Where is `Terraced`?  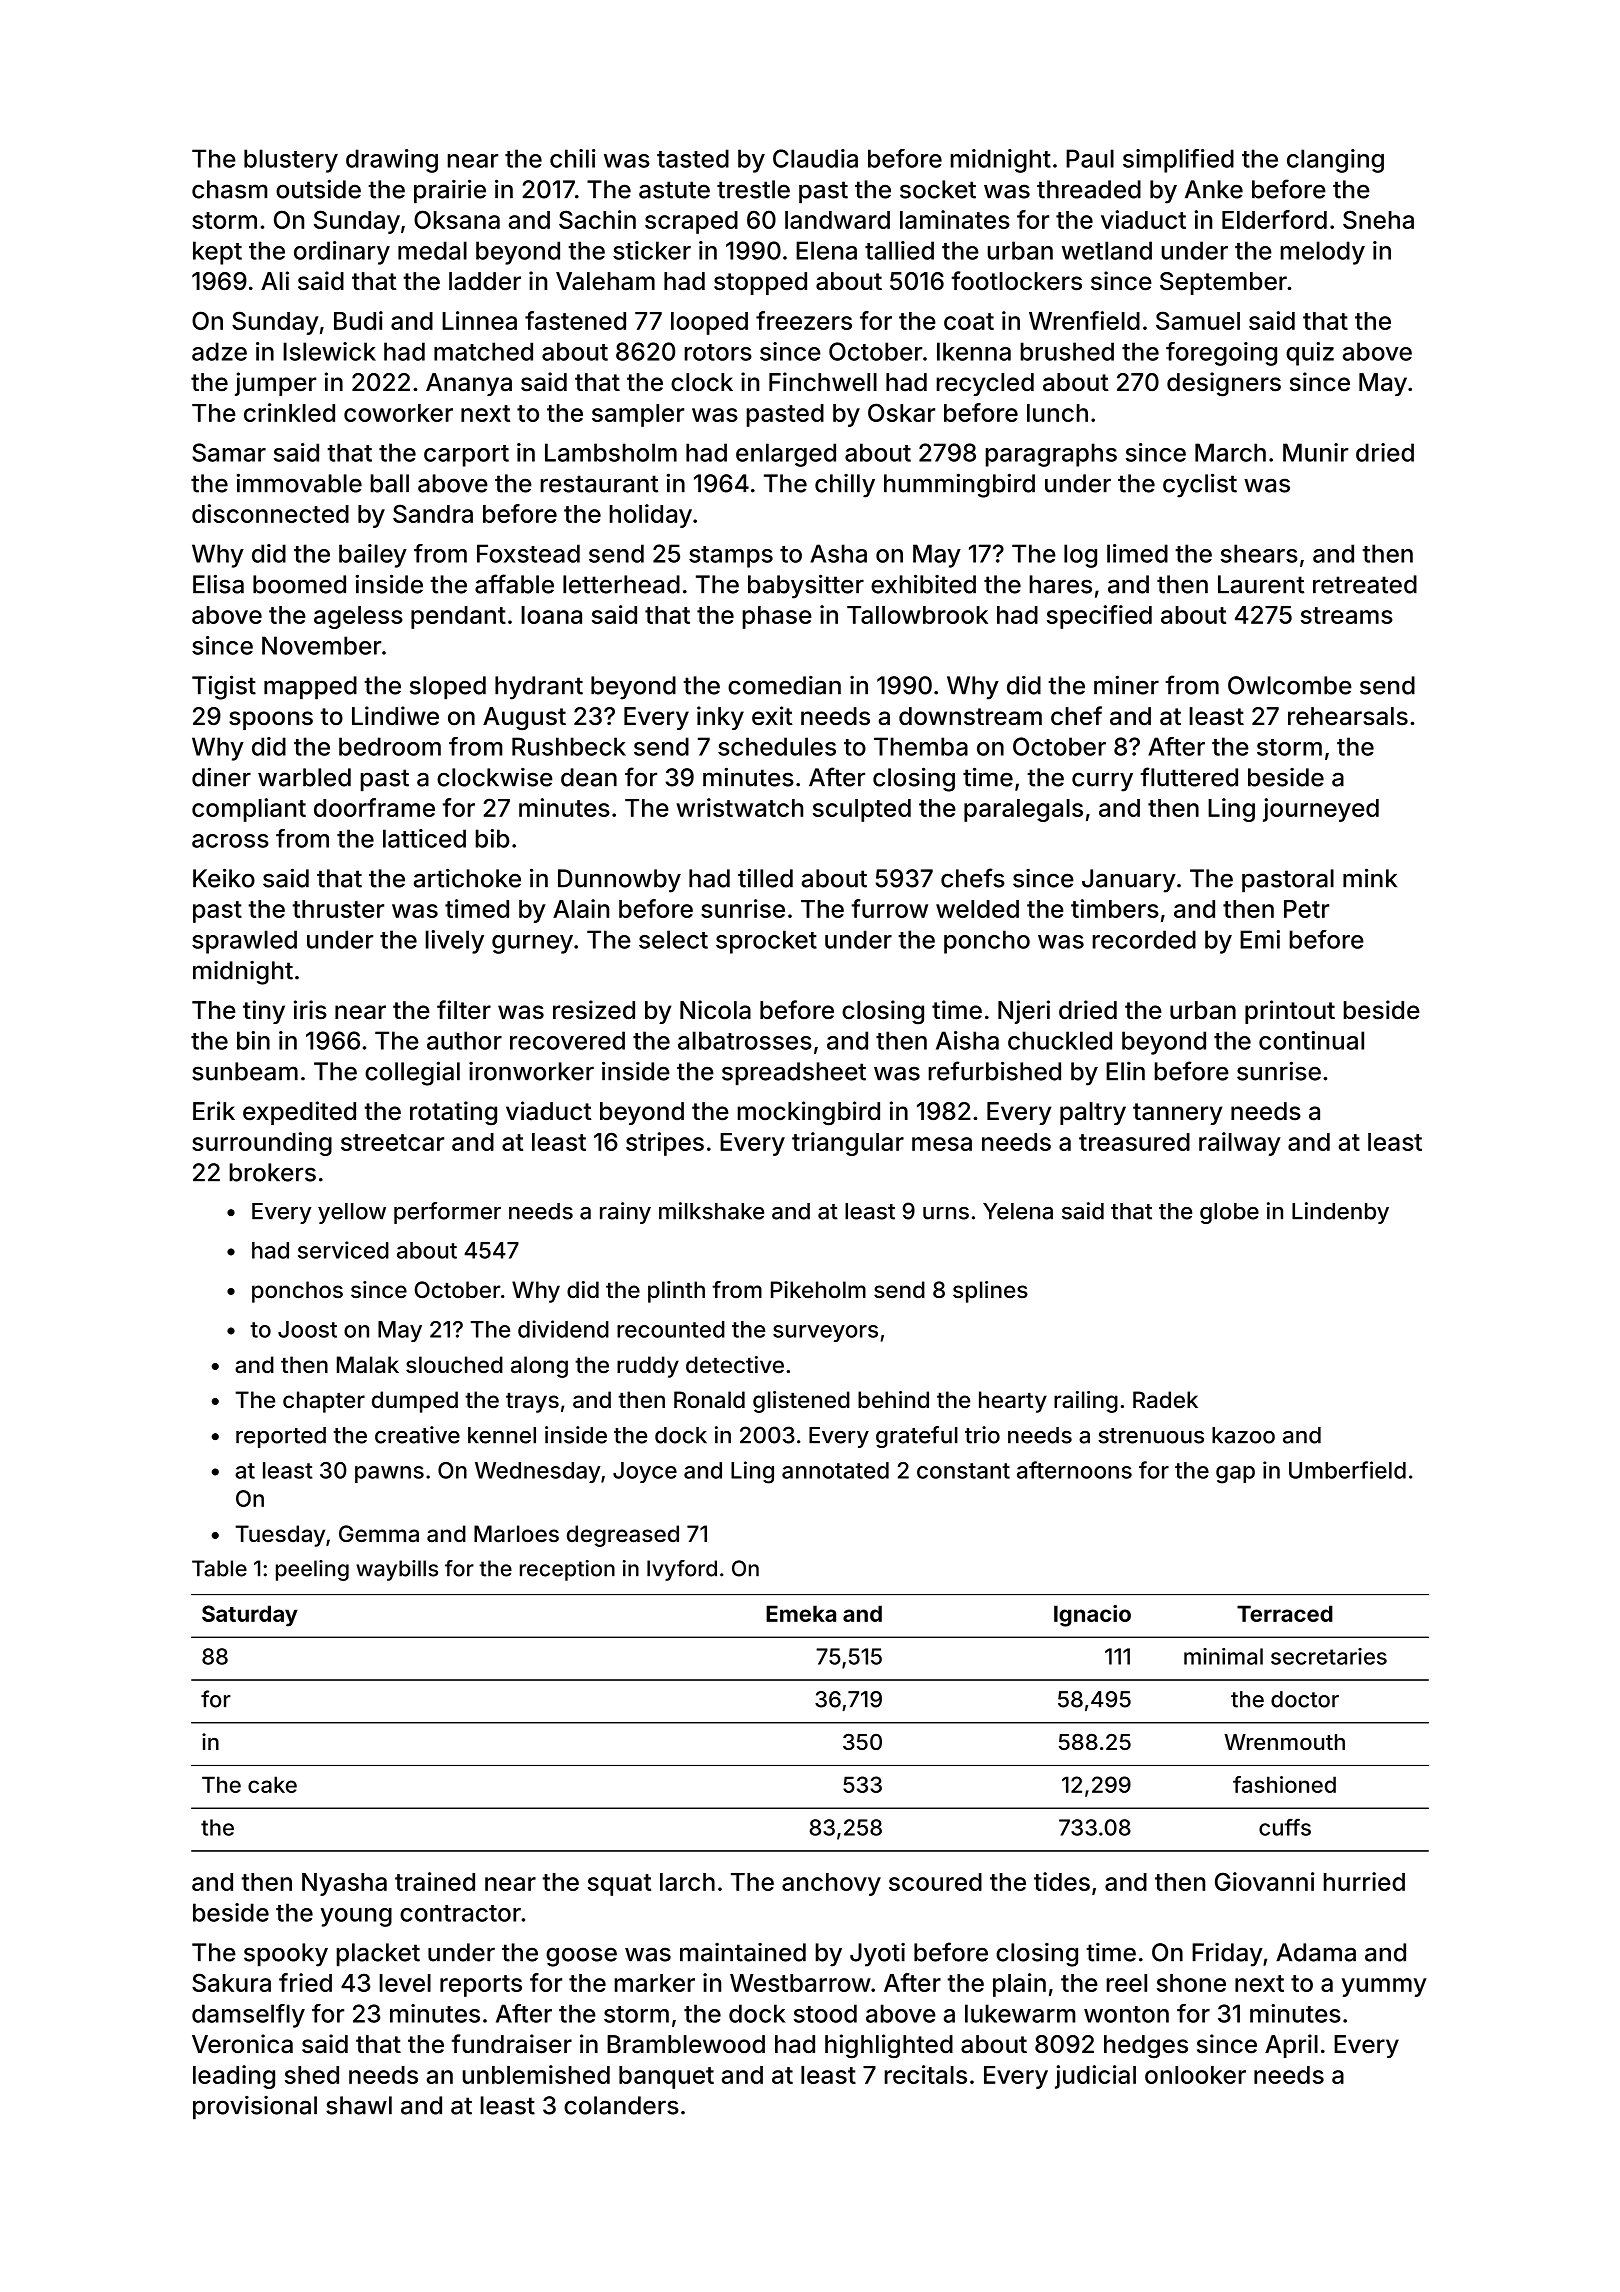
Terraced is located at coordinates (1285, 1613).
